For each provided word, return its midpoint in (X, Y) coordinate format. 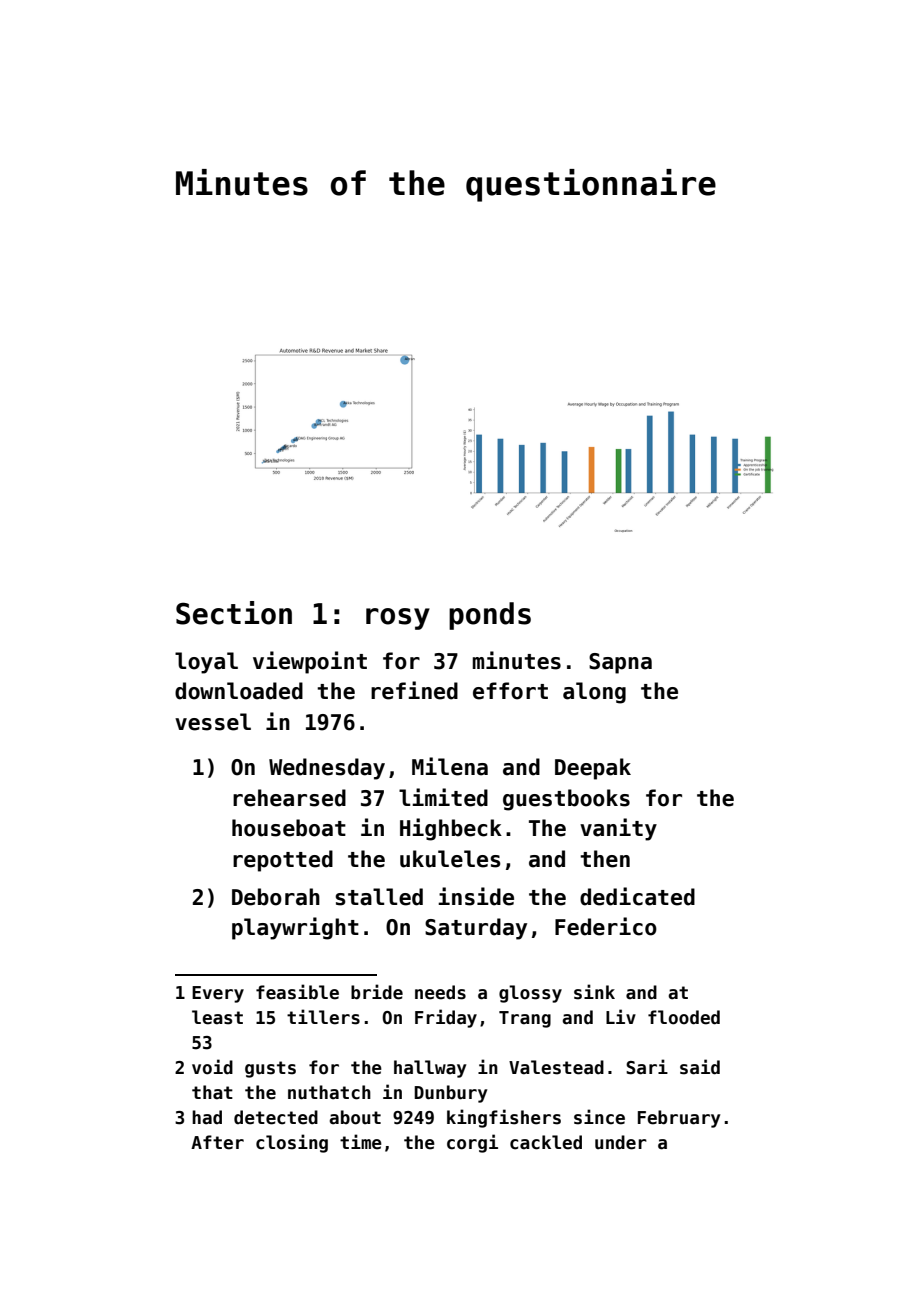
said (700, 1067)
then (605, 859)
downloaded (239, 691)
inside (476, 896)
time (361, 1142)
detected (276, 1117)
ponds (490, 616)
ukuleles (450, 859)
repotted (283, 861)
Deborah (276, 897)
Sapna (620, 663)
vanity (618, 829)
